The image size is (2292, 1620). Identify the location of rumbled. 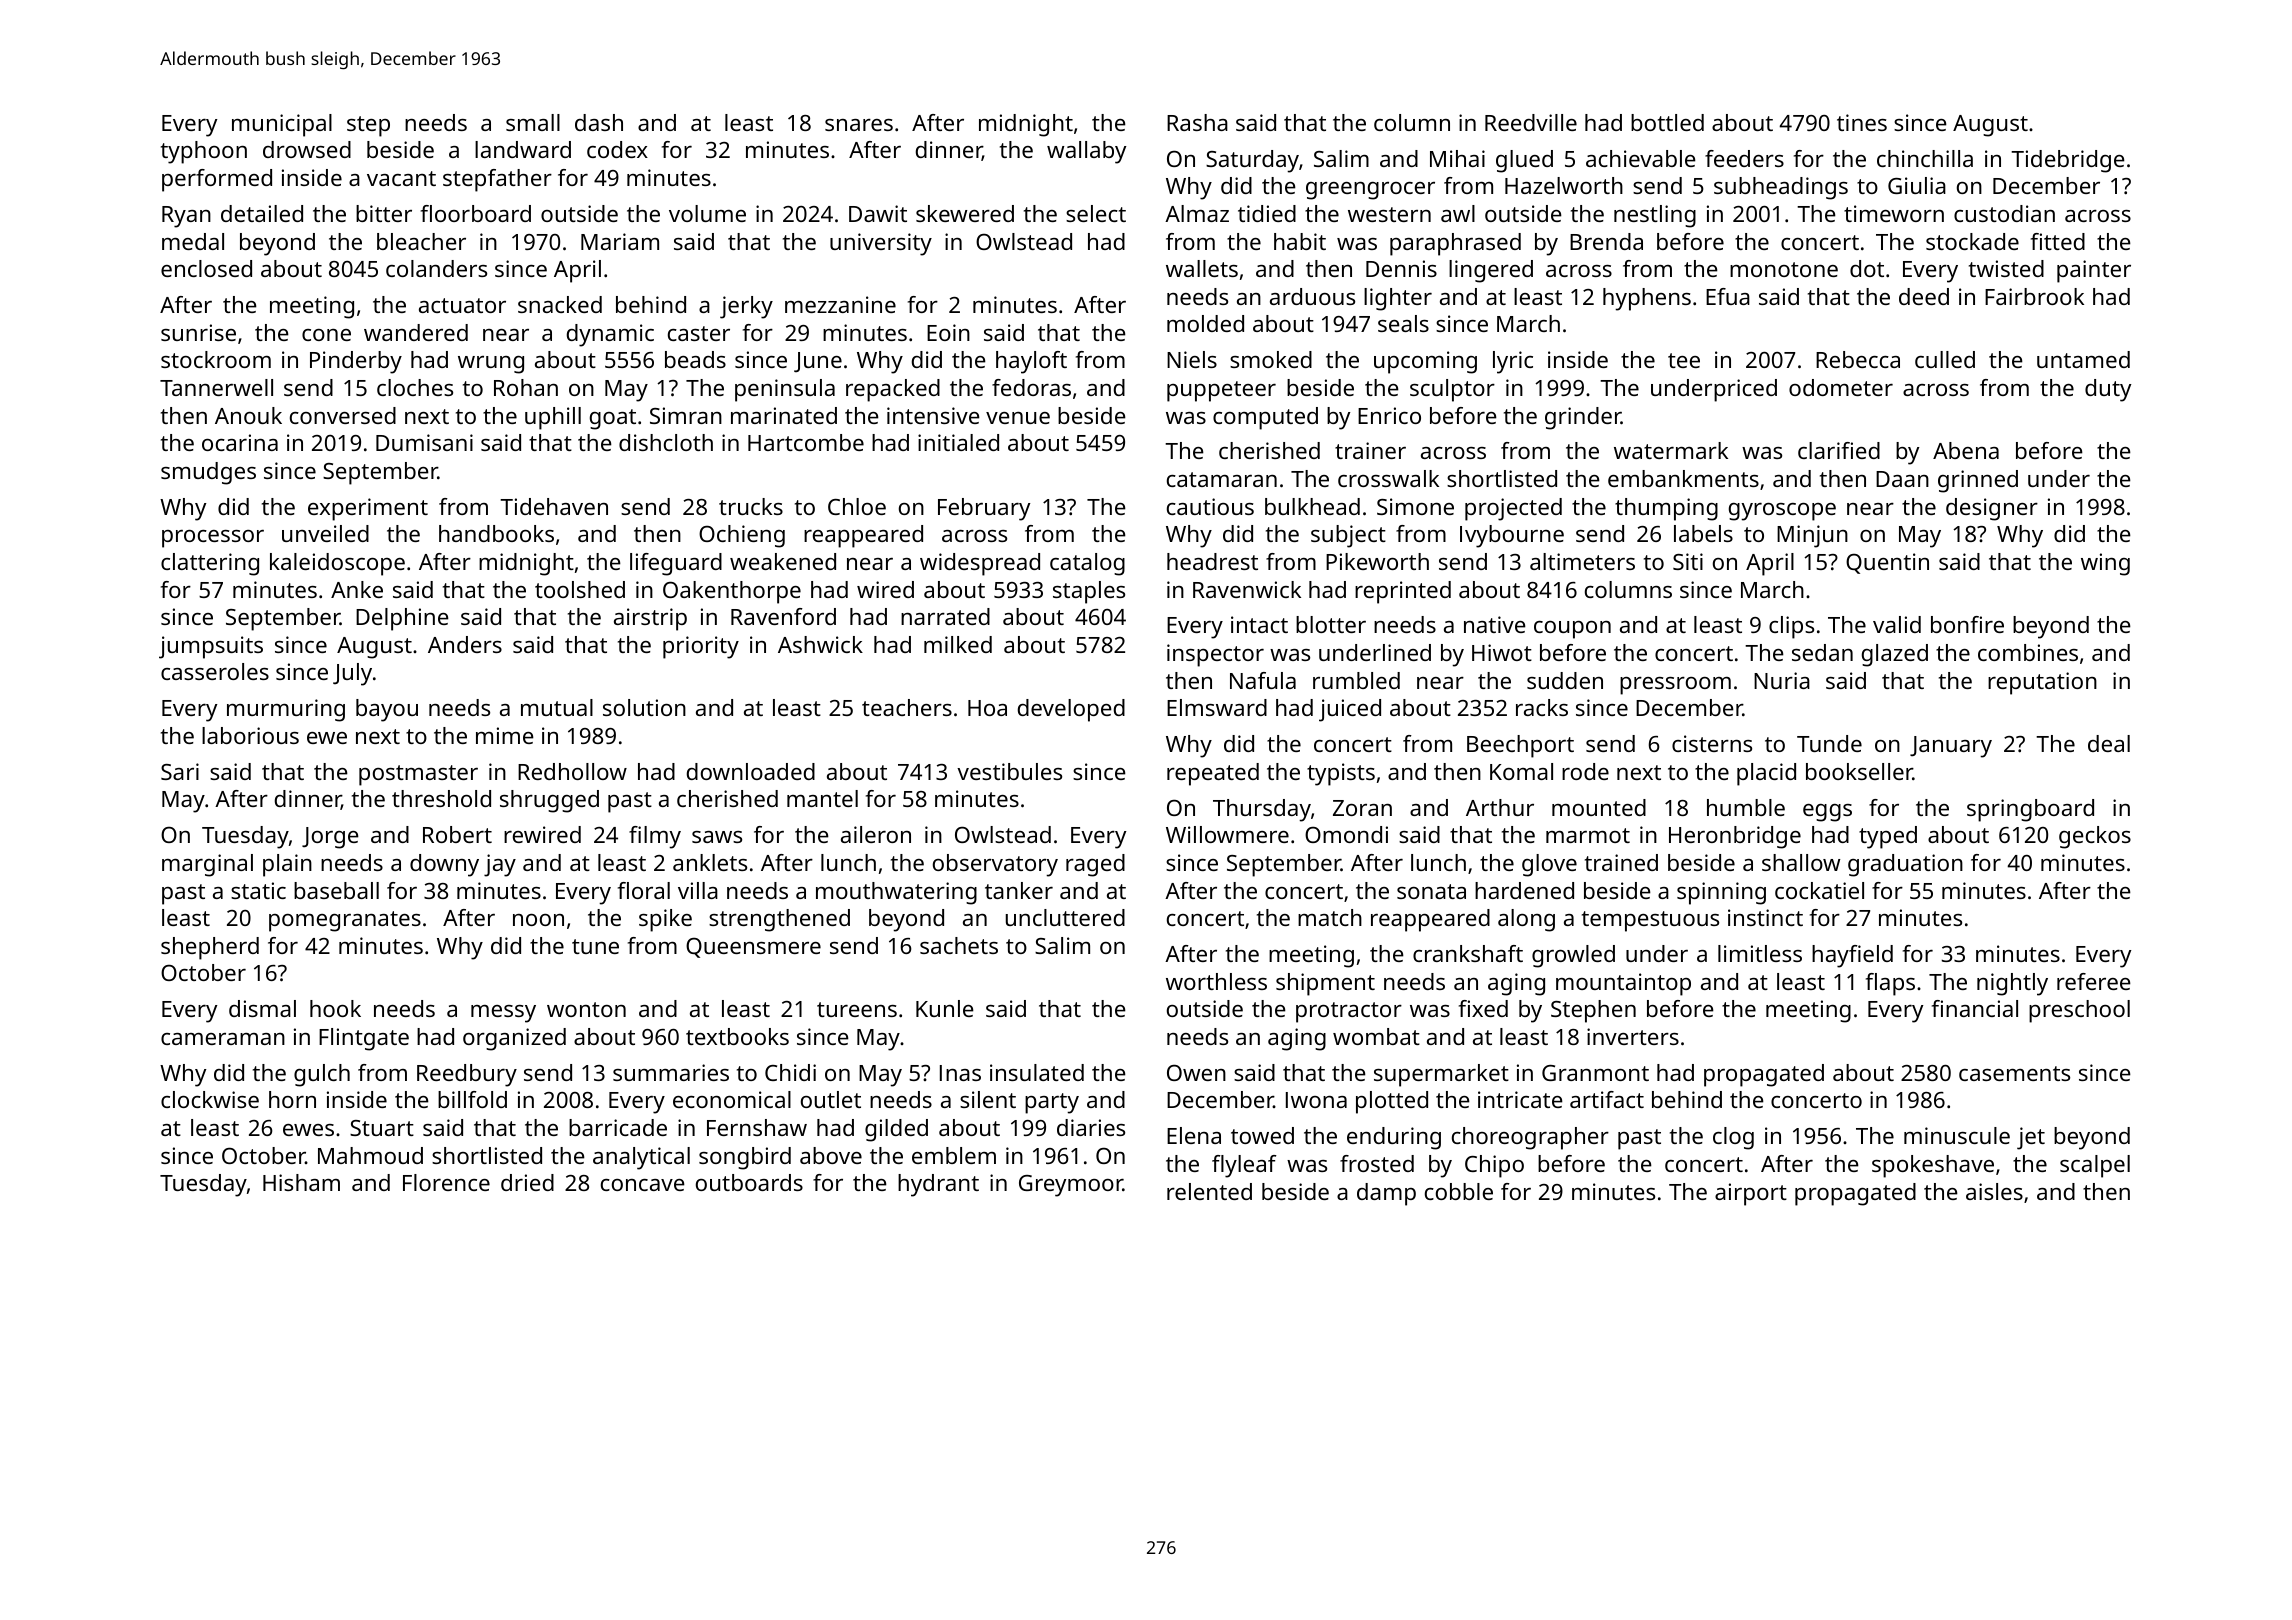
(1356, 680).
